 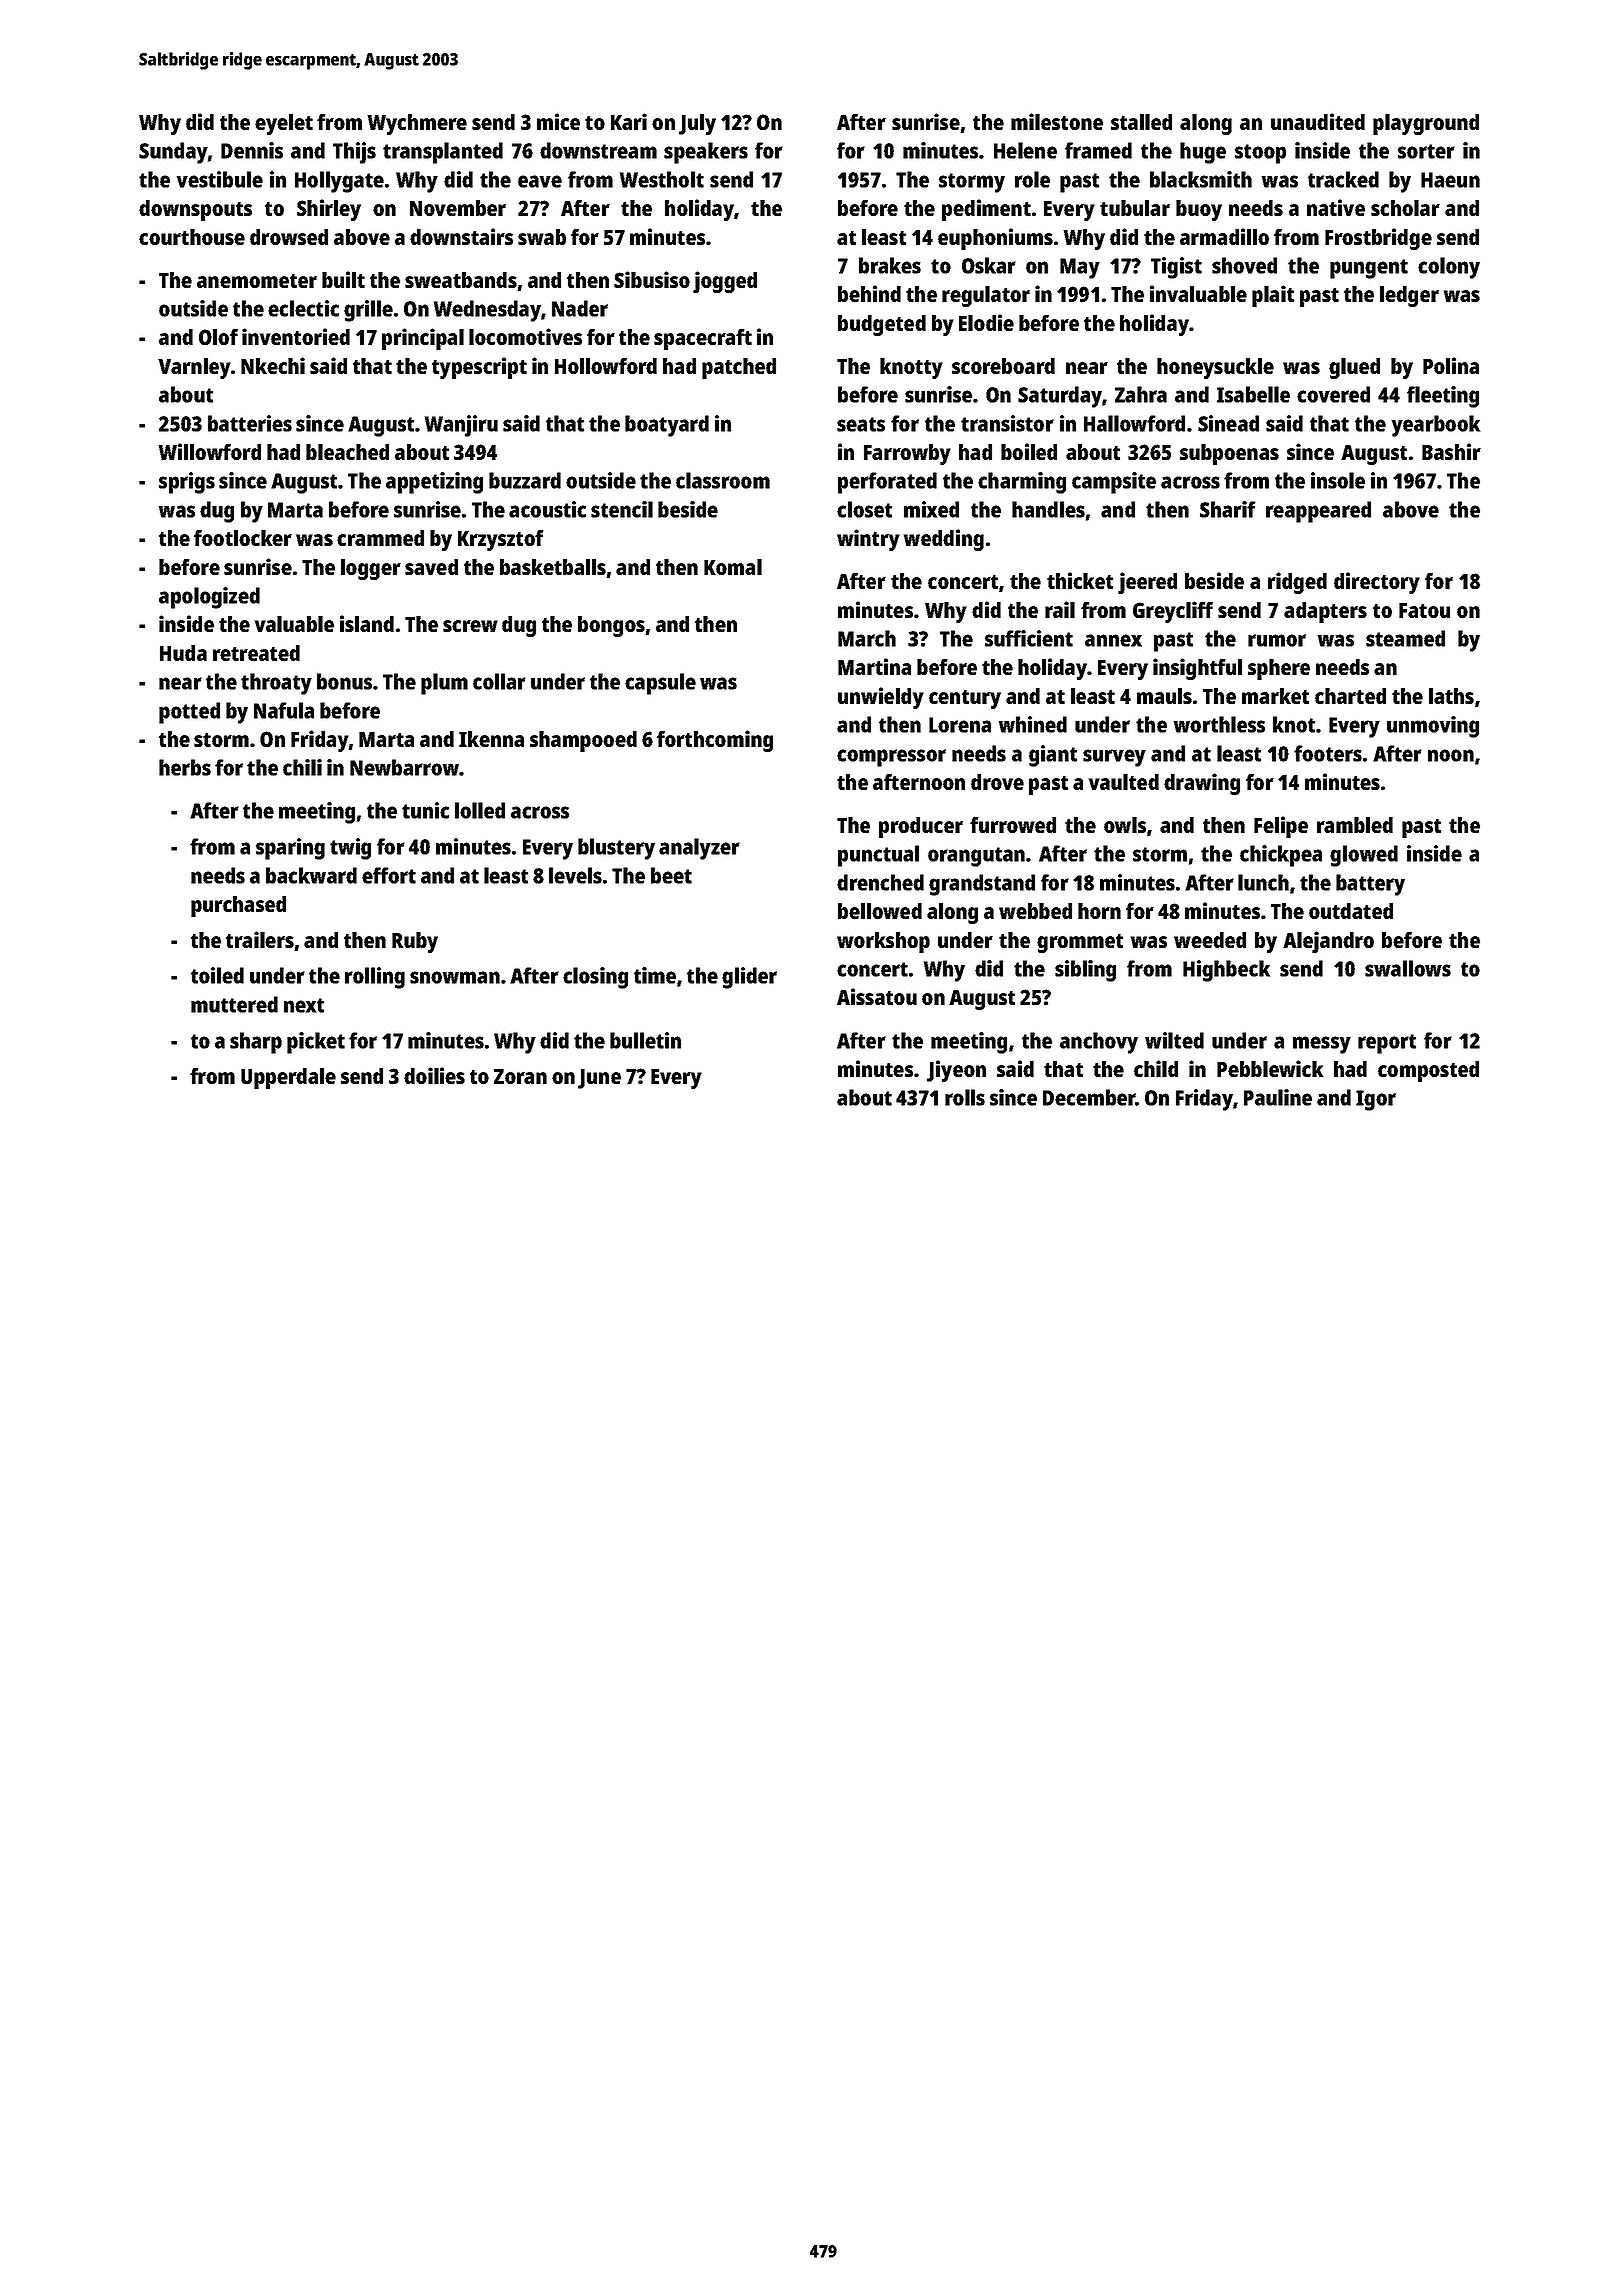 What do you see at coordinates (1141, 122) in the screenshot?
I see `stalled` at bounding box center [1141, 122].
